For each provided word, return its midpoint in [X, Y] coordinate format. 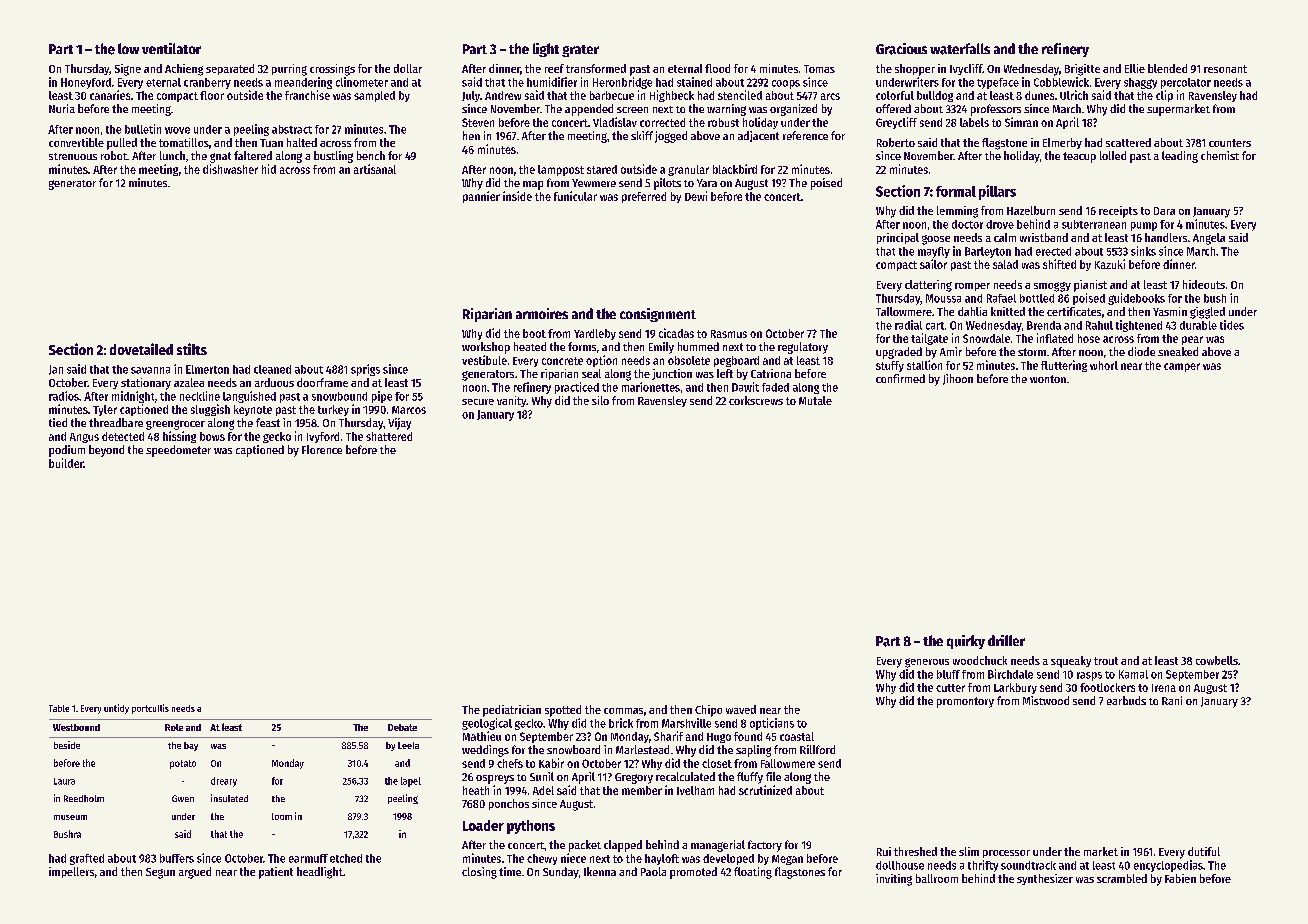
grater [580, 51]
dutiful [1204, 851]
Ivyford [323, 437]
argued [195, 873]
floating [753, 873]
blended [1167, 68]
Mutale [815, 400]
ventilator [171, 48]
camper [1182, 367]
